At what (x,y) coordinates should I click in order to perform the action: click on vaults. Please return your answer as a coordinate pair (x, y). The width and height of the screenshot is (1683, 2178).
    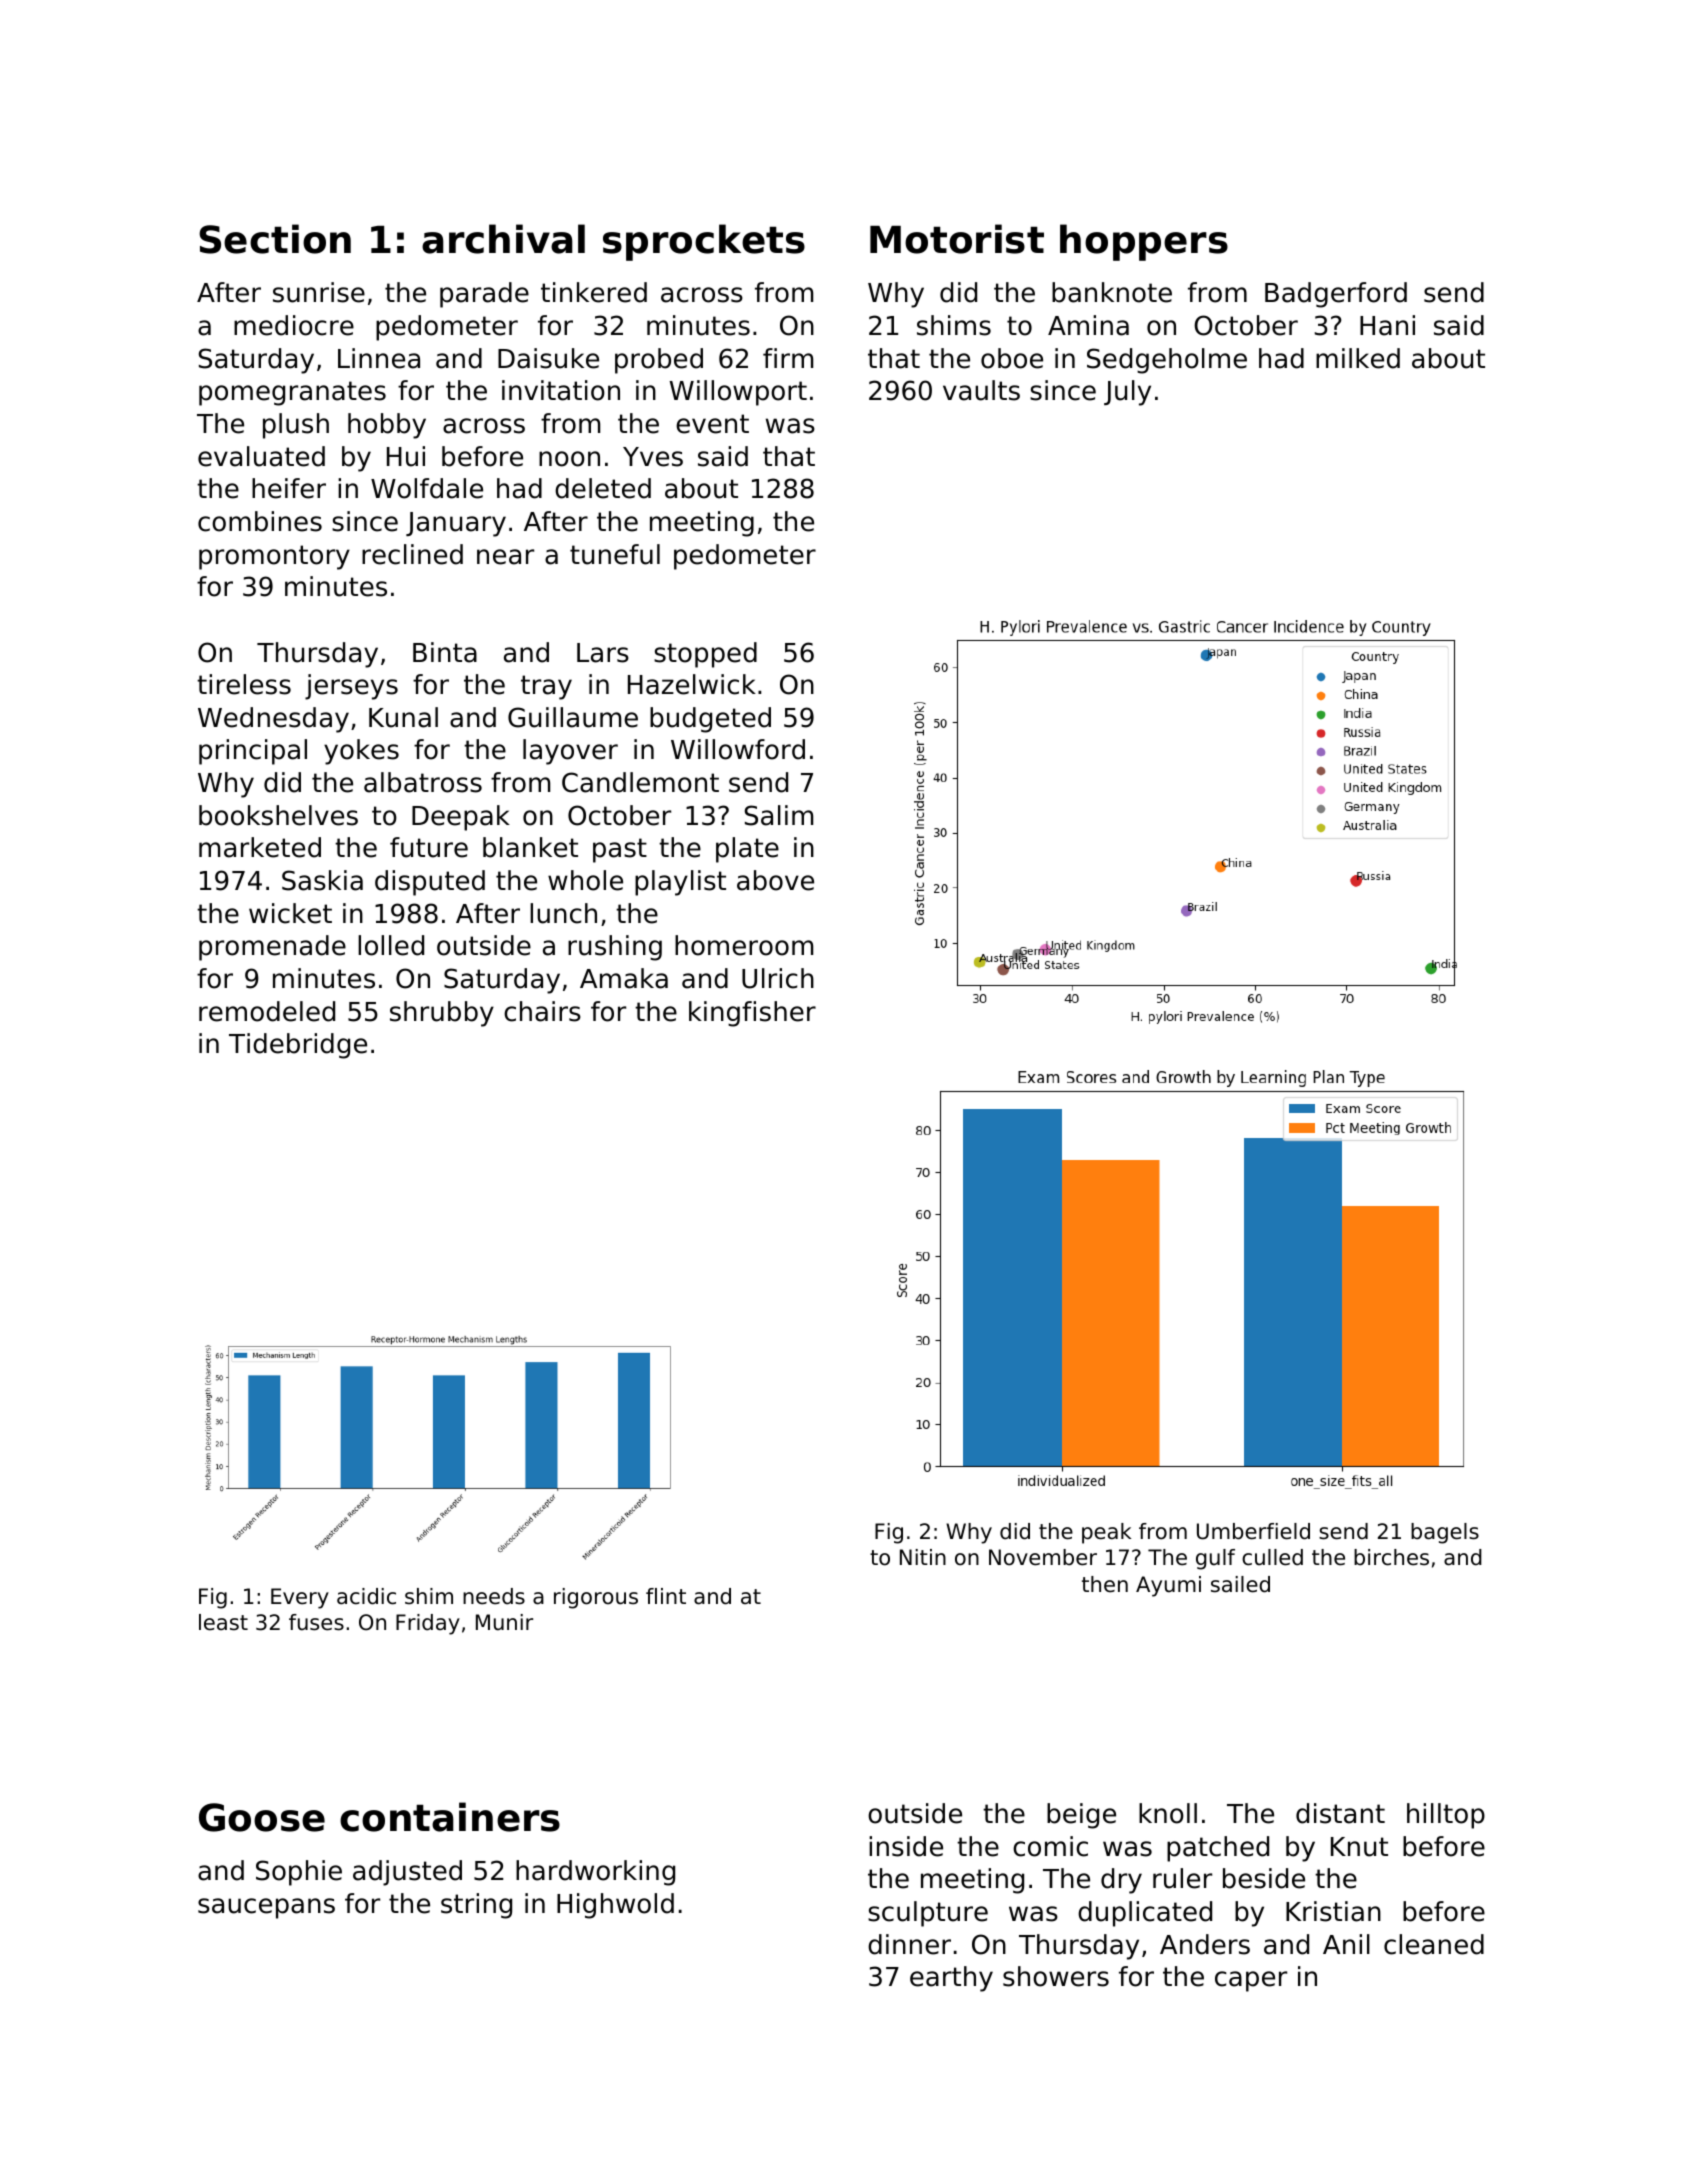
    Looking at the image, I should click on (981, 390).
